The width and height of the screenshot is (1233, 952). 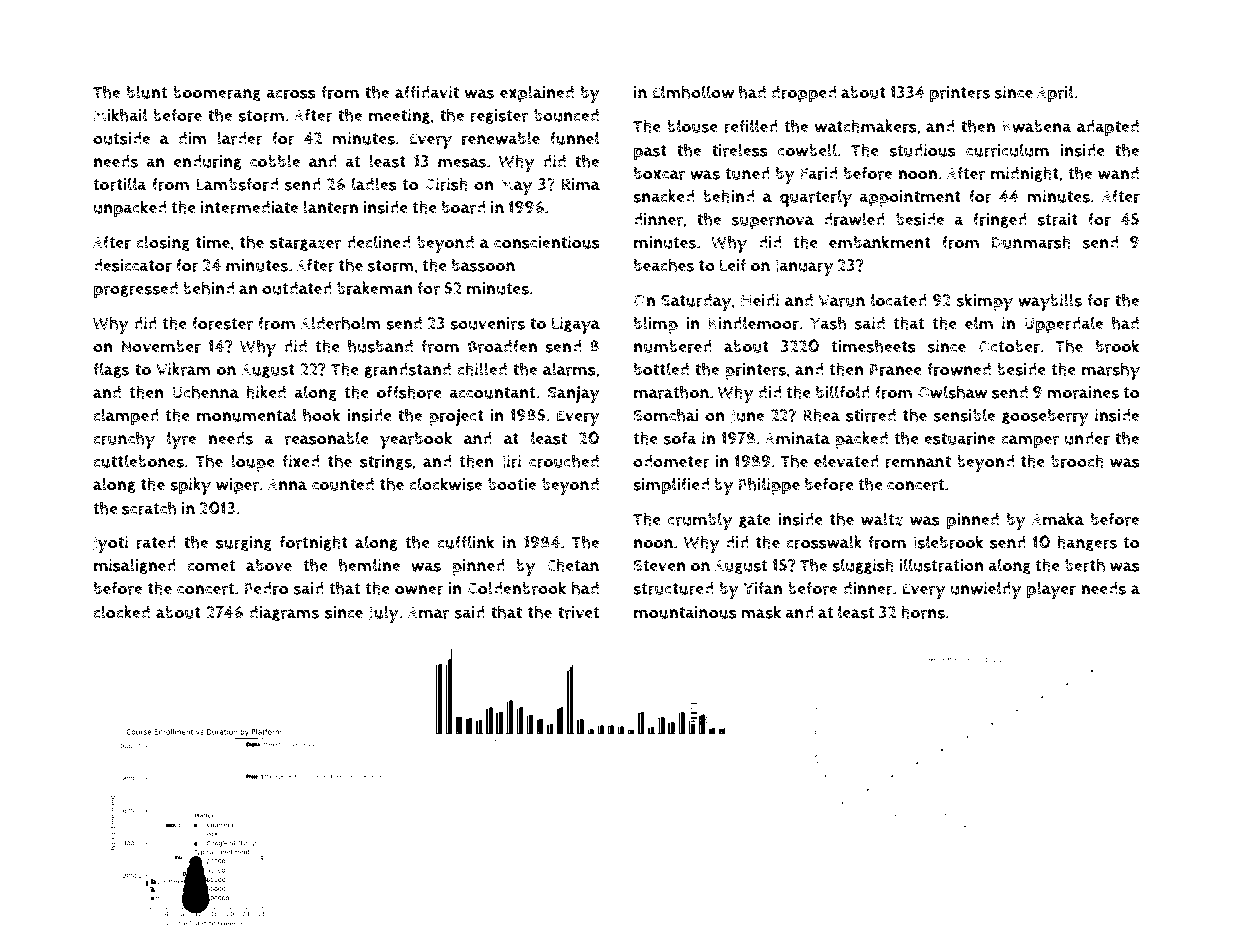 What do you see at coordinates (1045, 417) in the screenshot?
I see `gooseberry` at bounding box center [1045, 417].
